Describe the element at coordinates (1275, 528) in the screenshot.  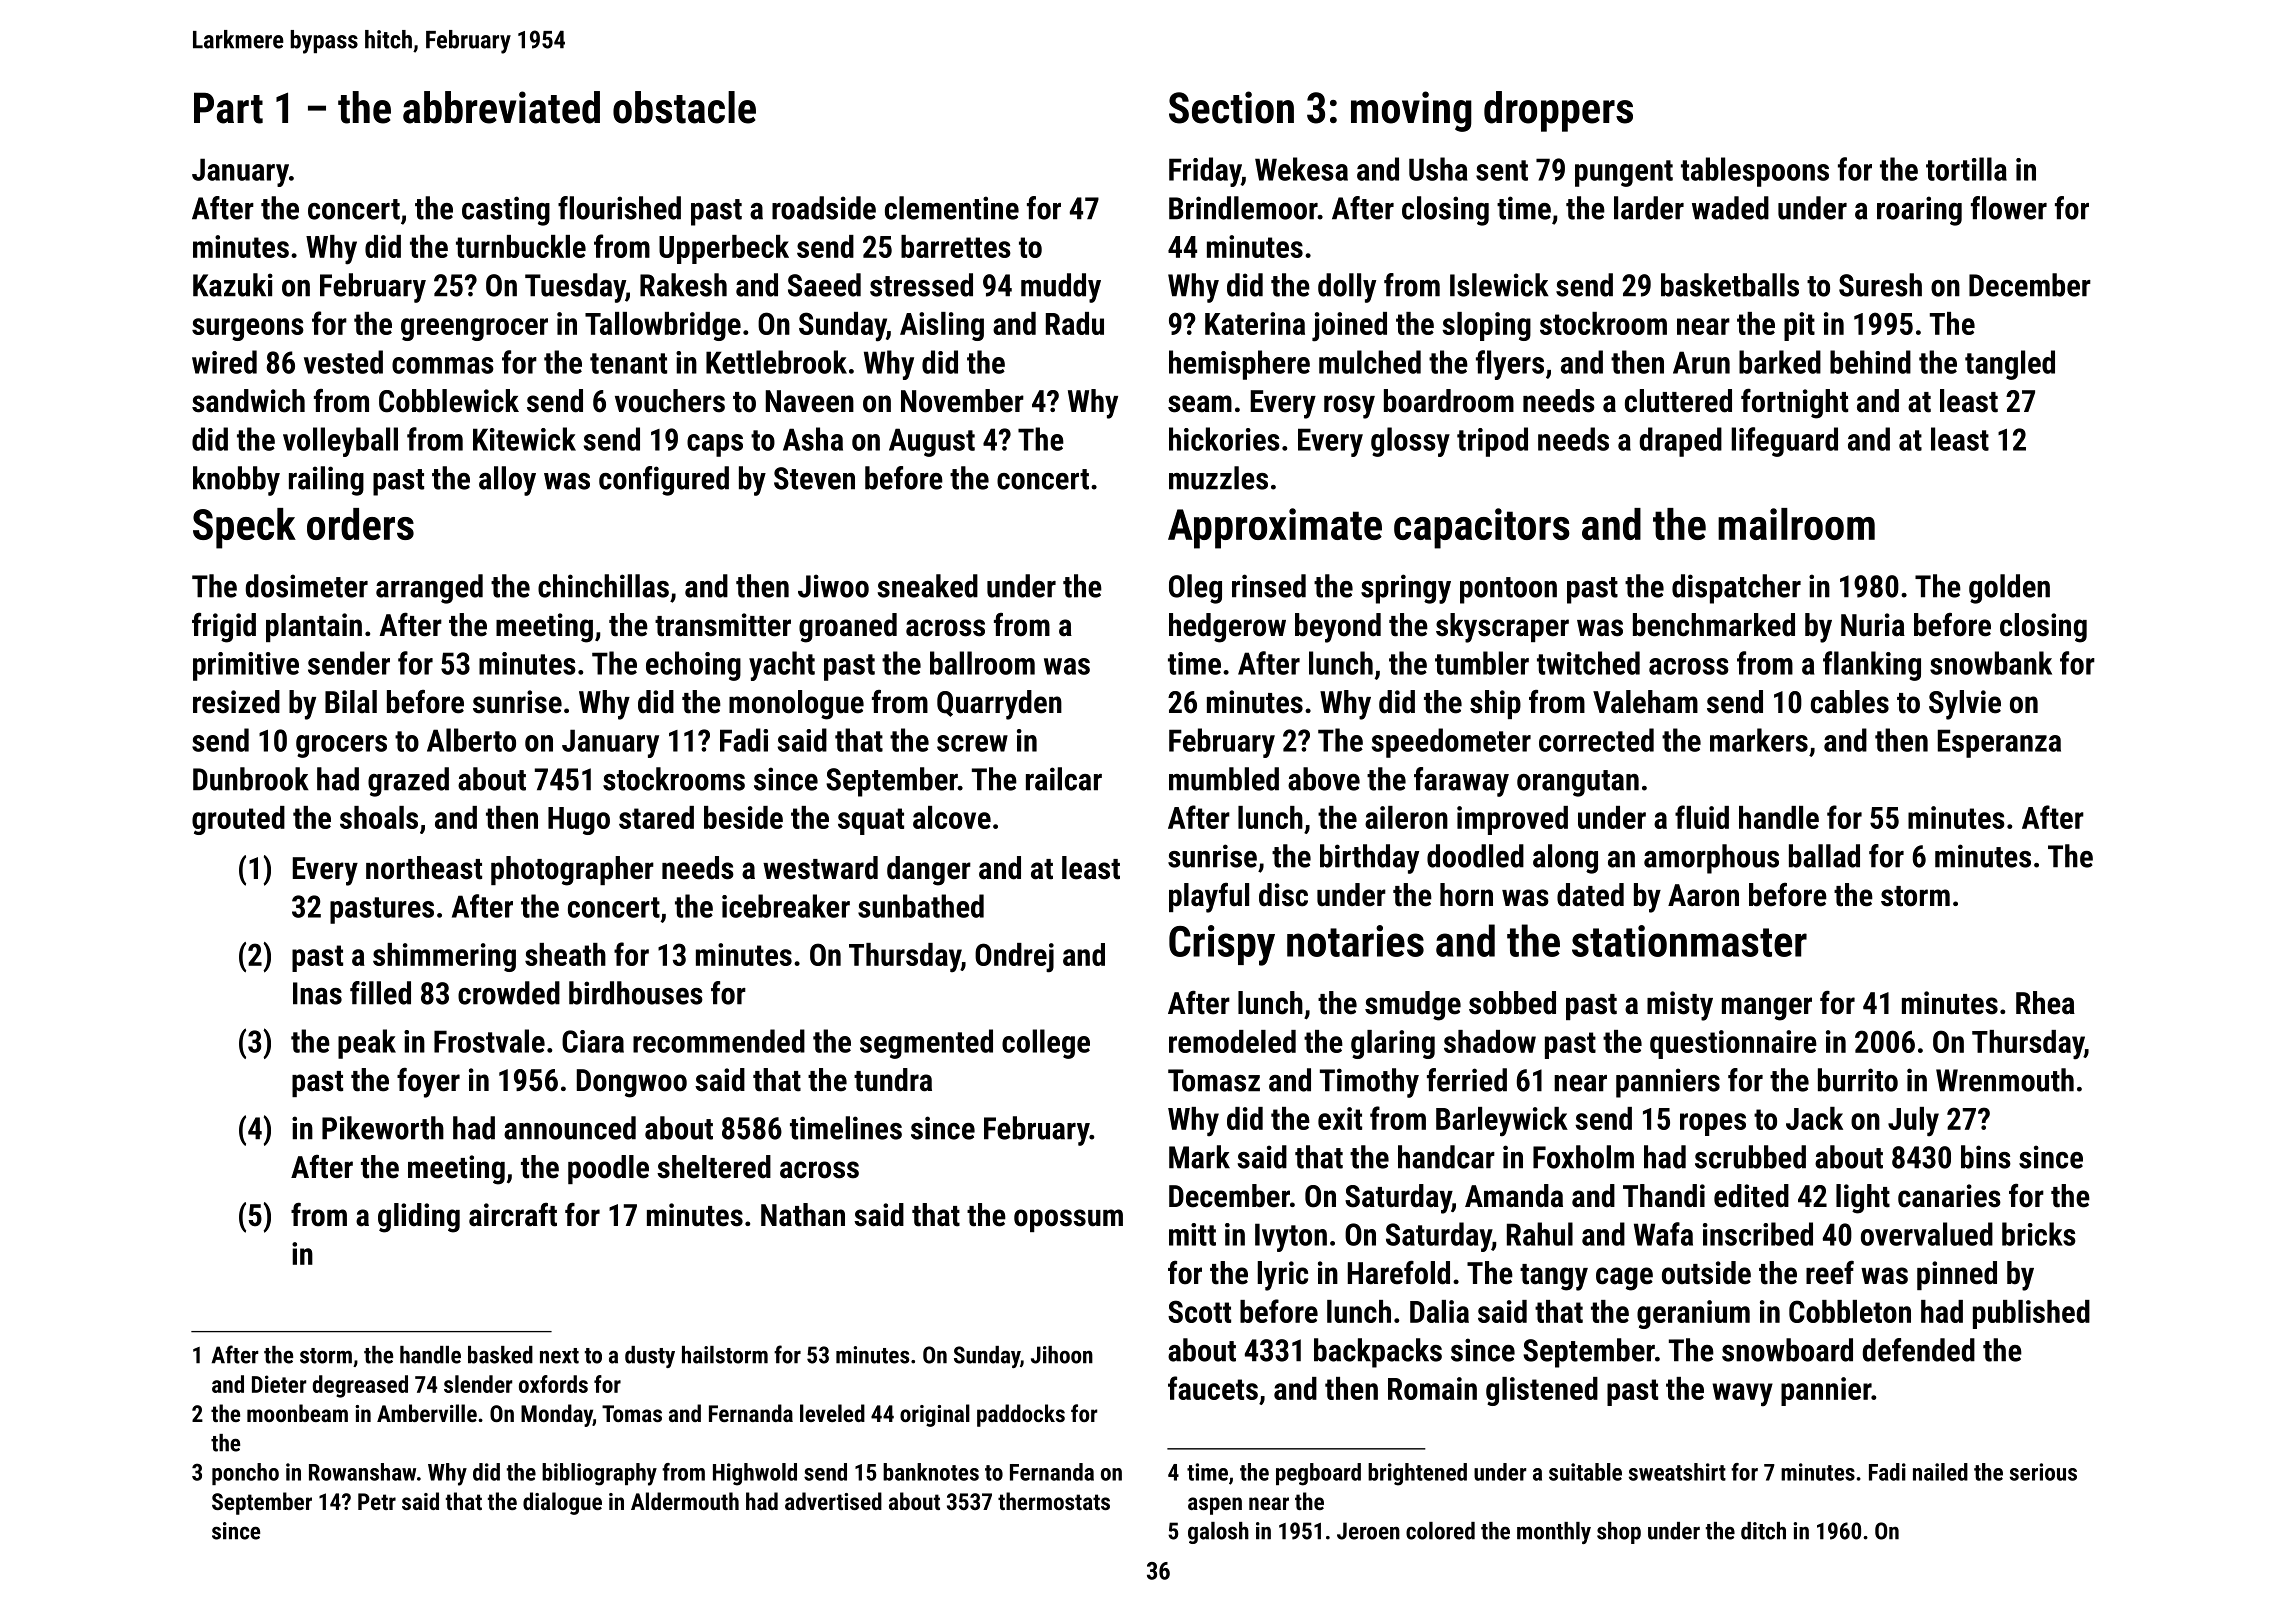
I see `Approximate` at that location.
